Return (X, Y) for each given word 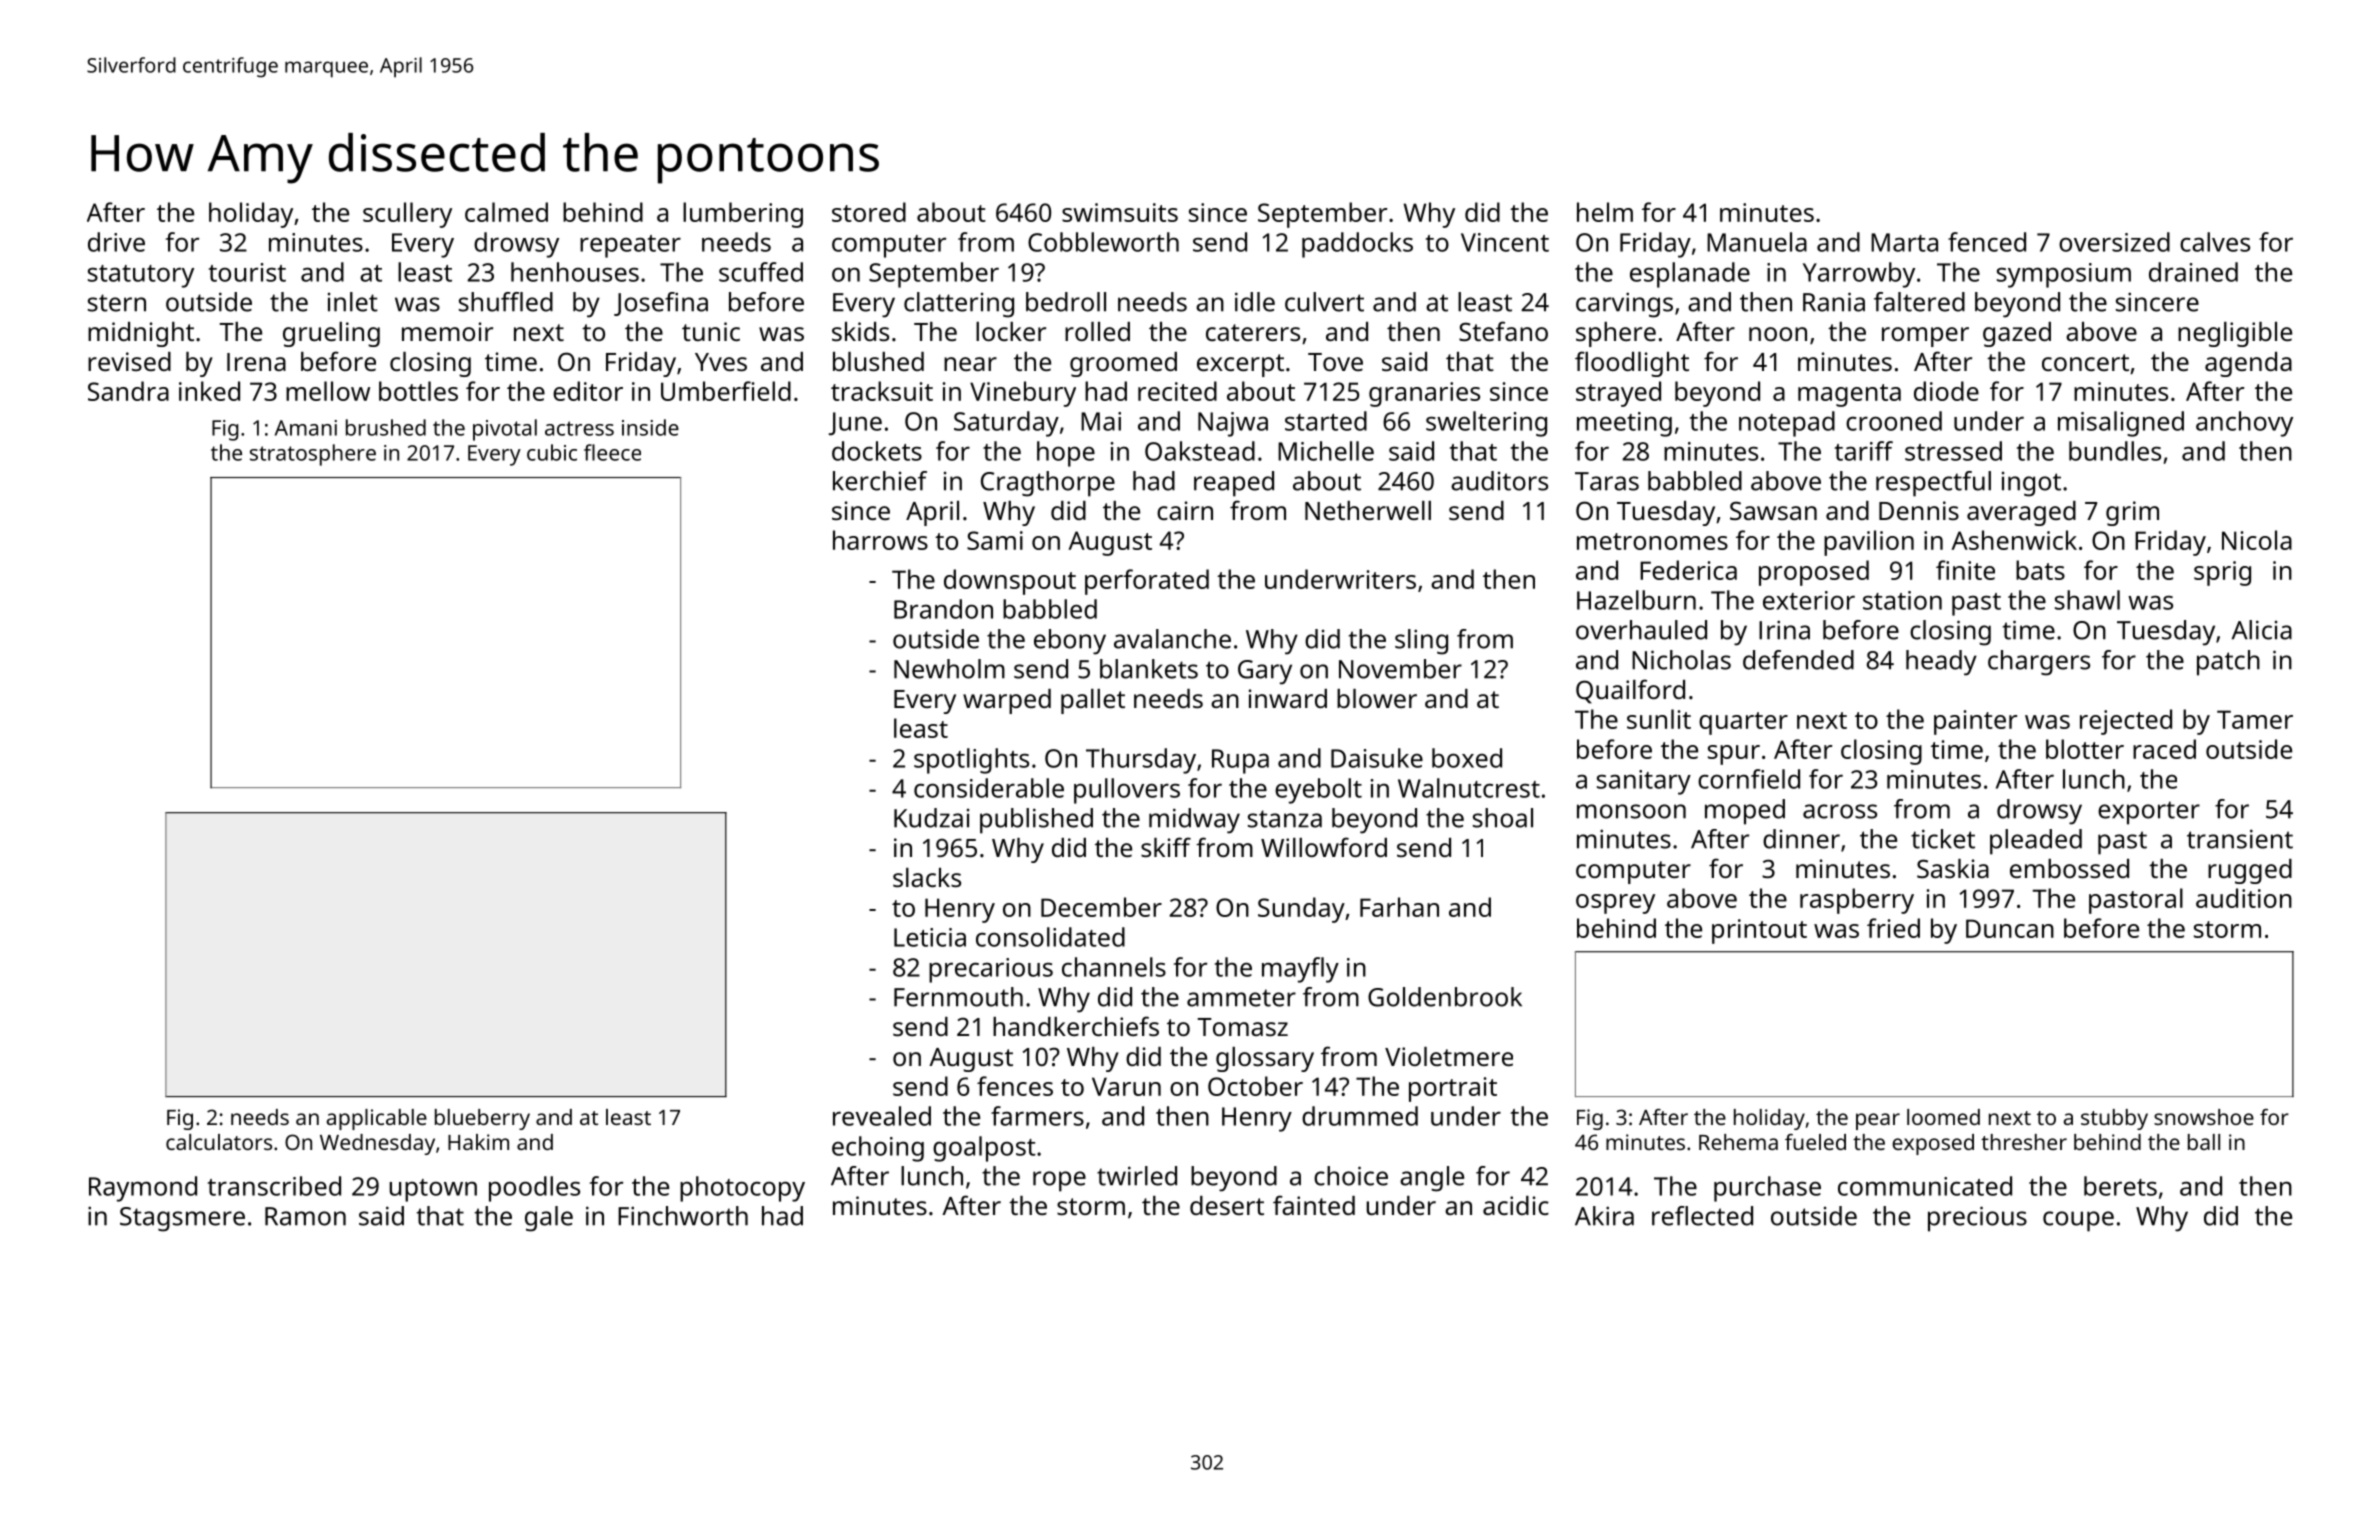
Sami (995, 540)
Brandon (943, 609)
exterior (1809, 600)
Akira (1604, 1216)
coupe (2078, 1221)
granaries (1424, 394)
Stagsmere (182, 1219)
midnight (141, 334)
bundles (2115, 451)
